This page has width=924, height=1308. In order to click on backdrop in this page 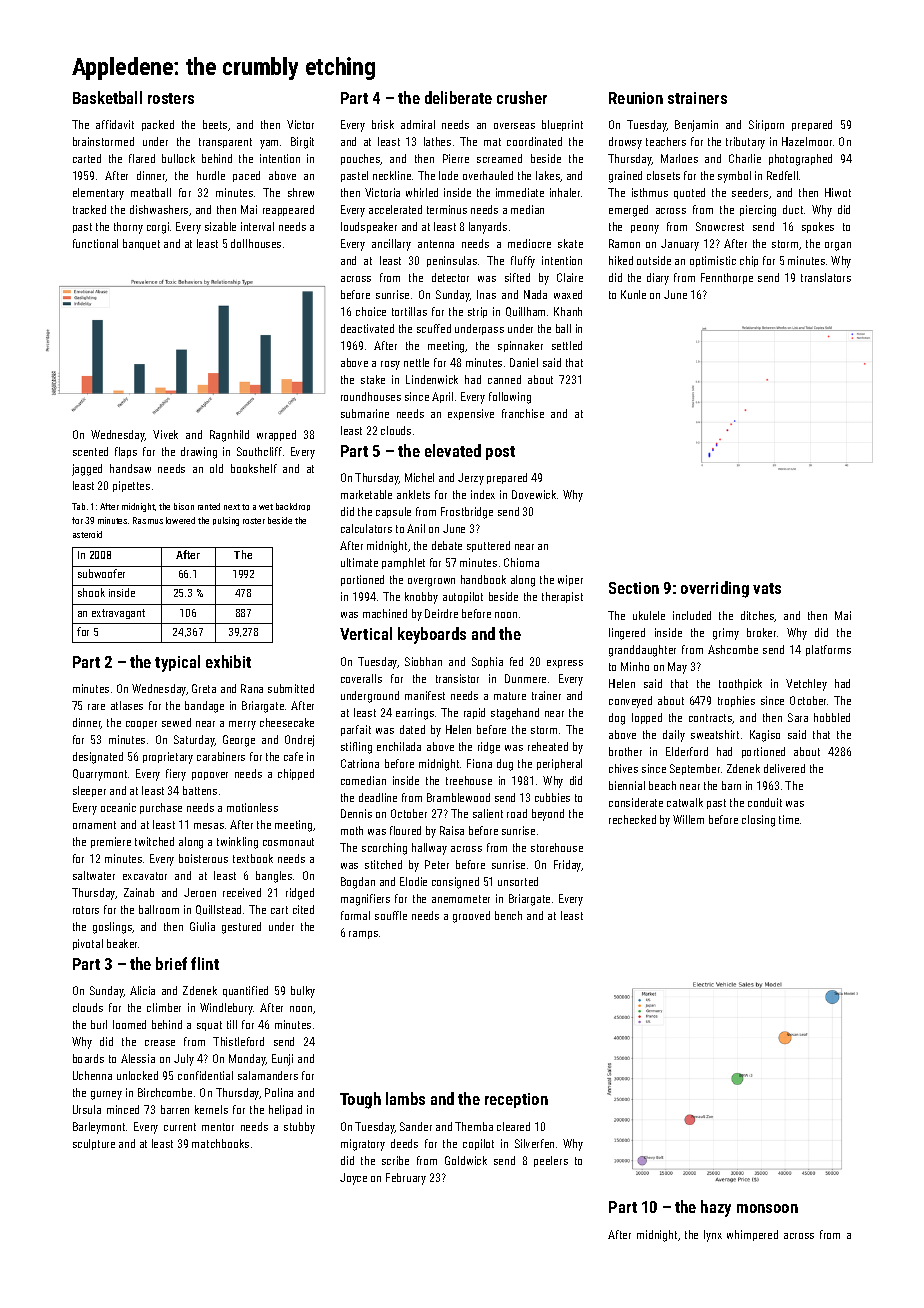, I will do `click(293, 507)`.
